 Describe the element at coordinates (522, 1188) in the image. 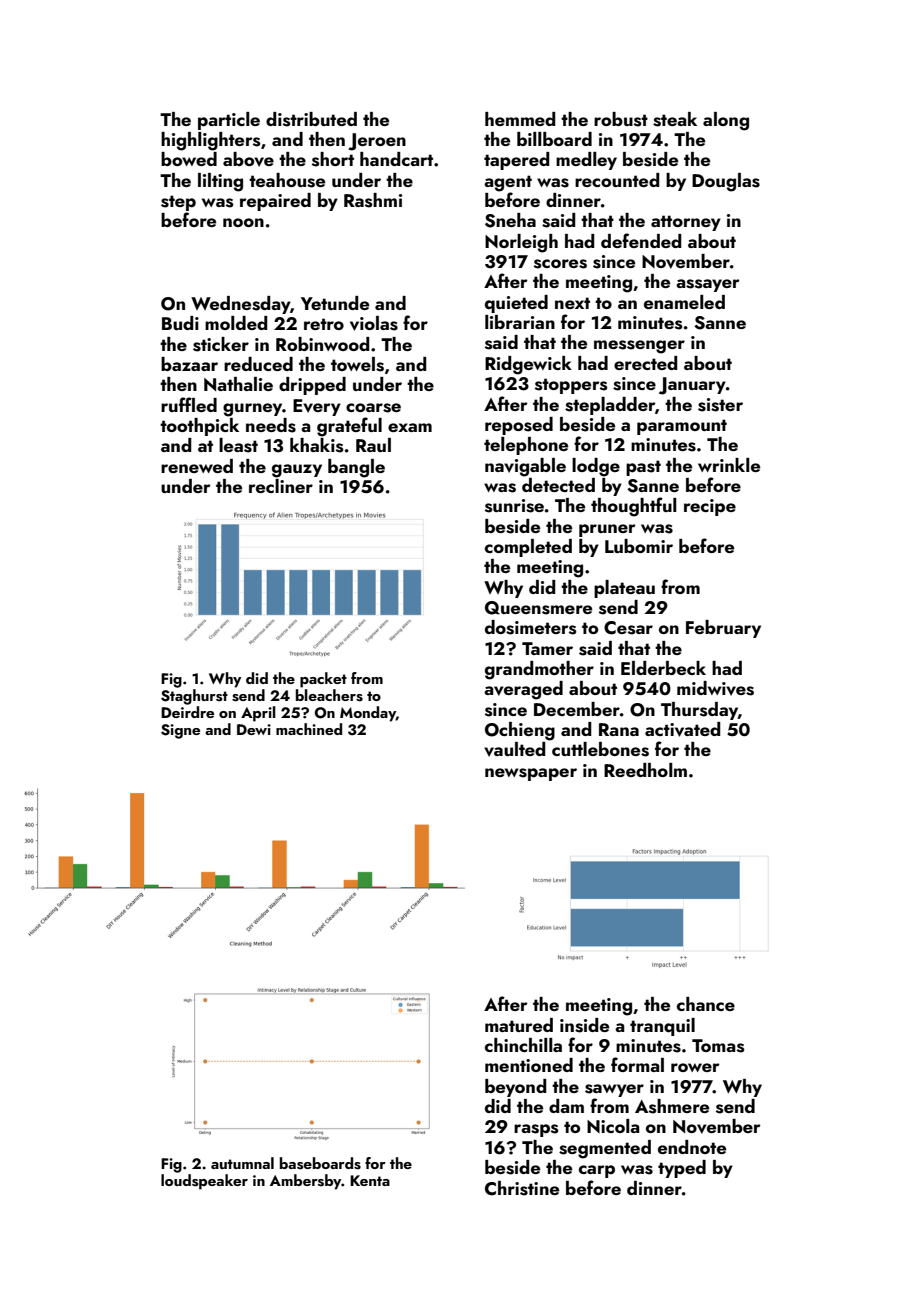

I see `Christine` at that location.
